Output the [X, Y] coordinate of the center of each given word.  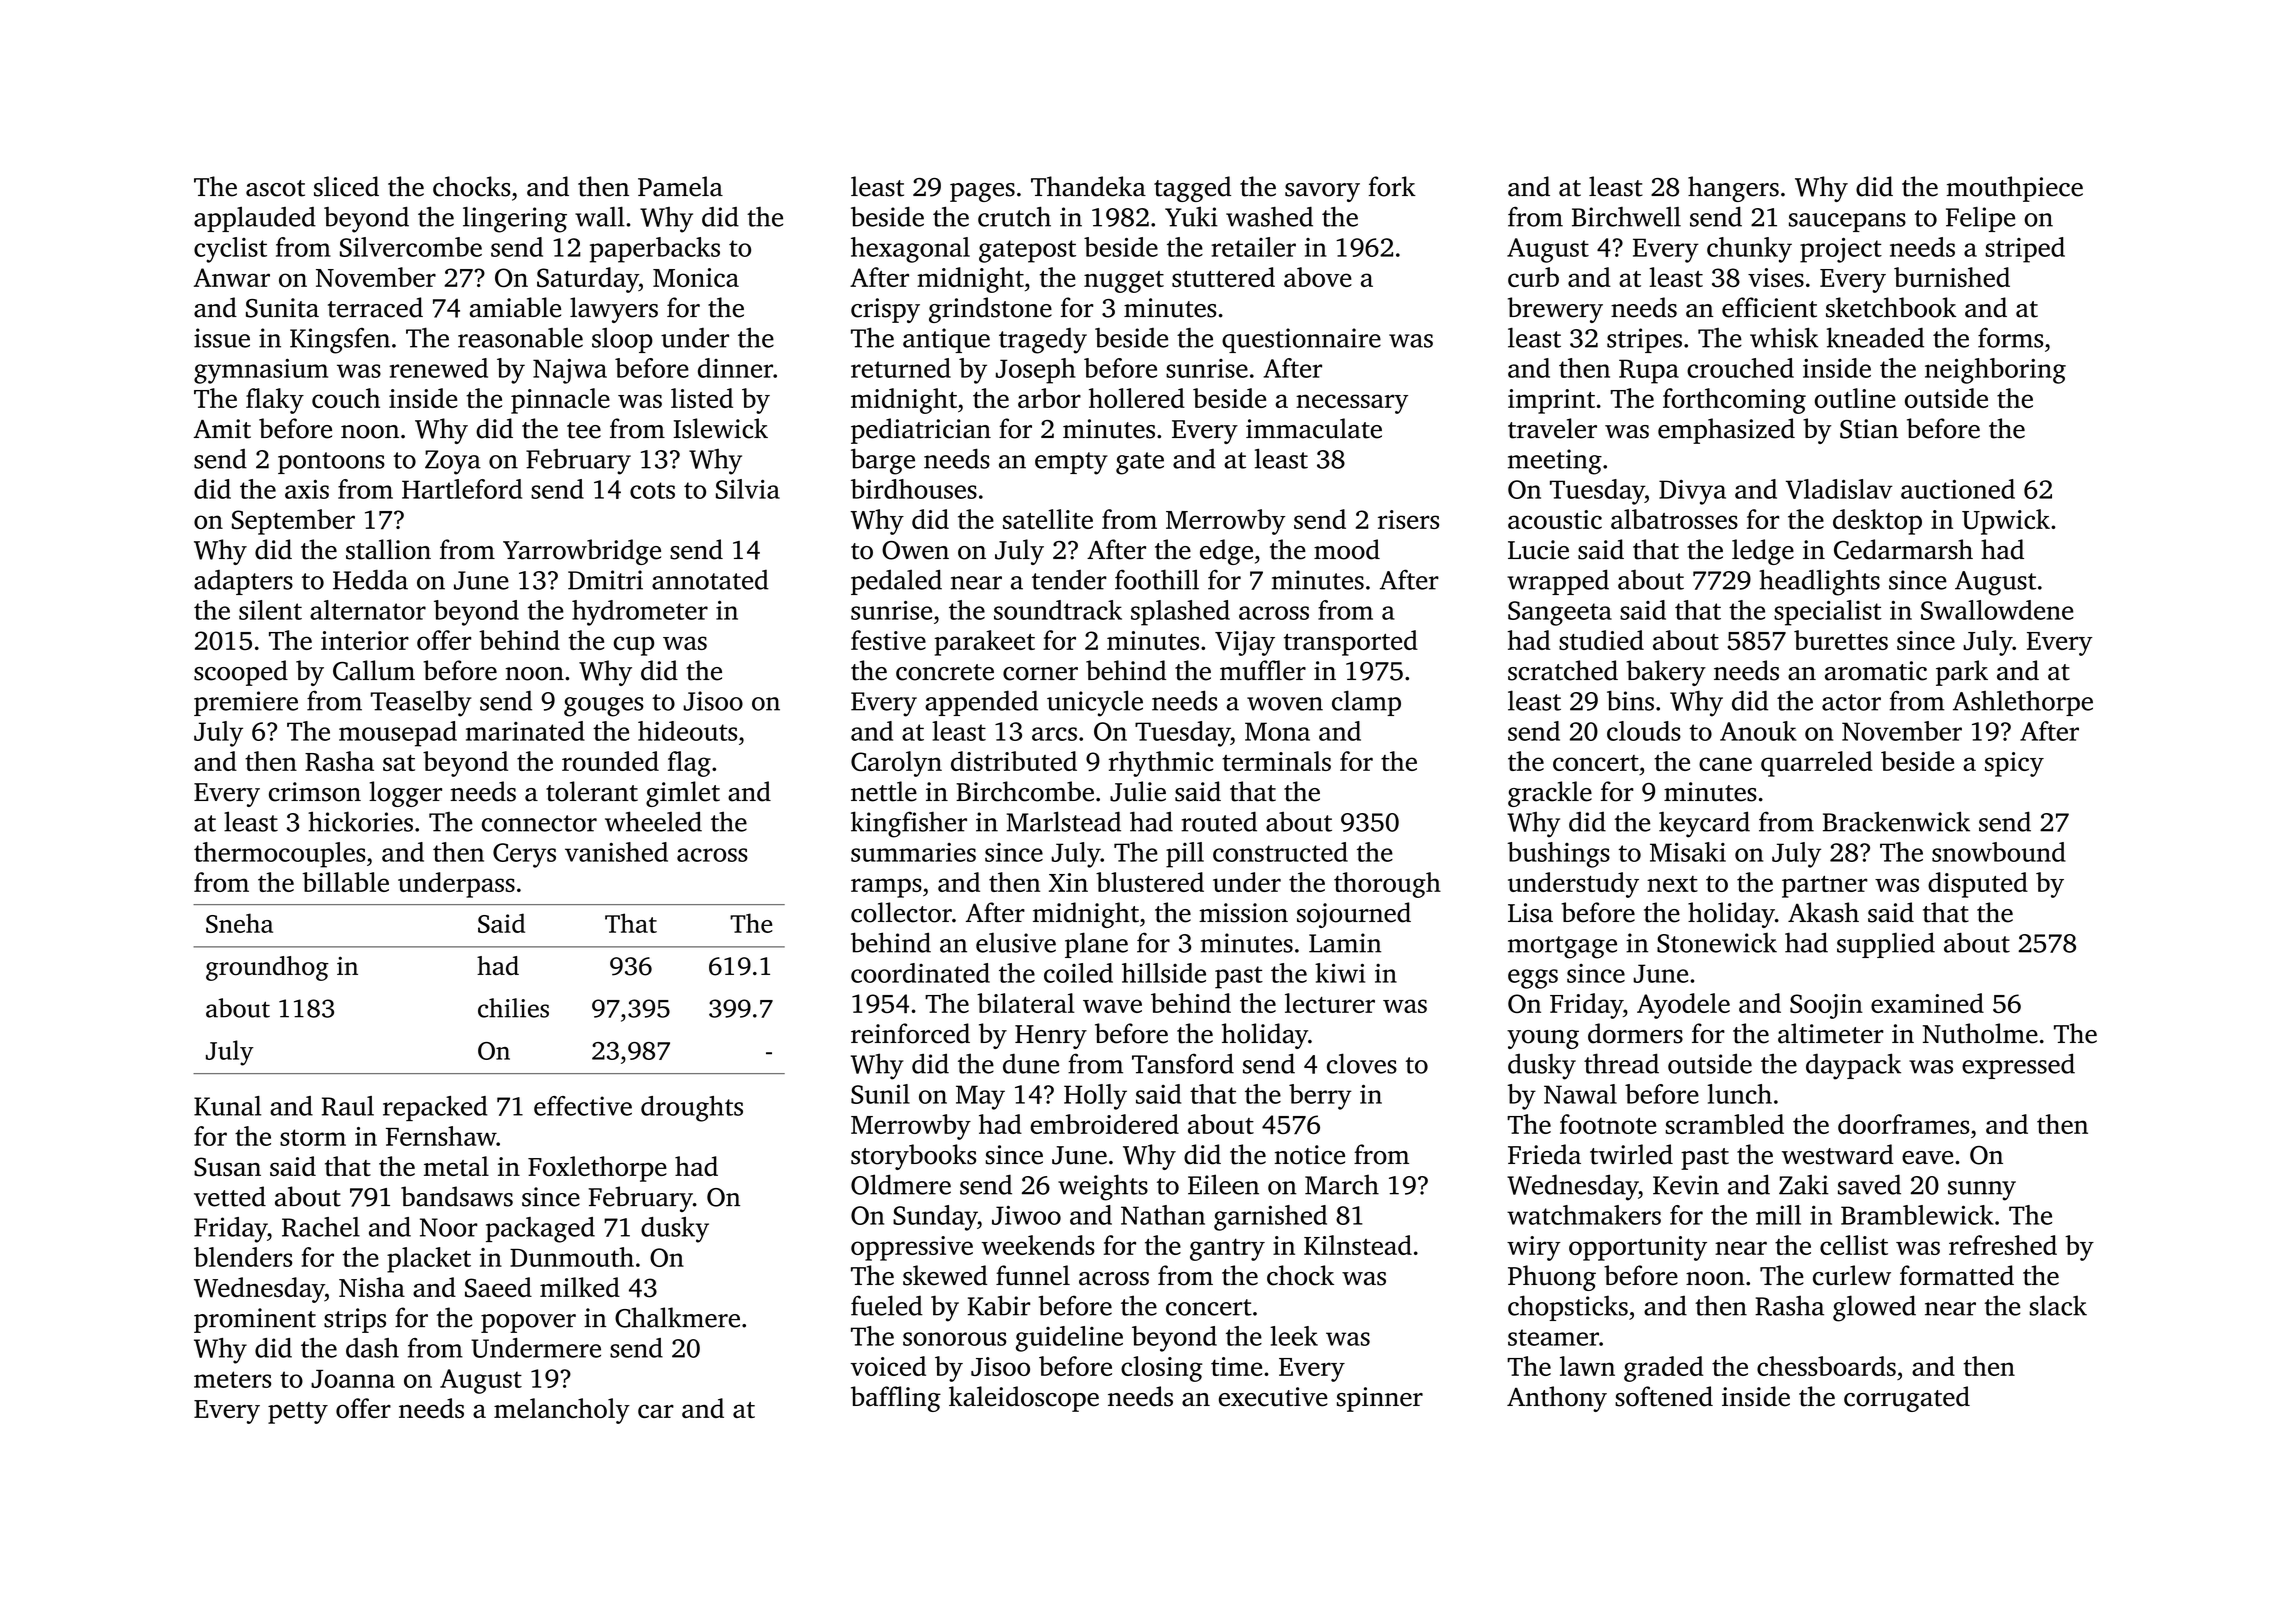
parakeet [984, 643]
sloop [622, 340]
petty [298, 1413]
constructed [1280, 852]
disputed [1978, 885]
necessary [1352, 404]
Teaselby [420, 703]
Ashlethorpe [2023, 703]
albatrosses [1674, 519]
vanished [616, 852]
